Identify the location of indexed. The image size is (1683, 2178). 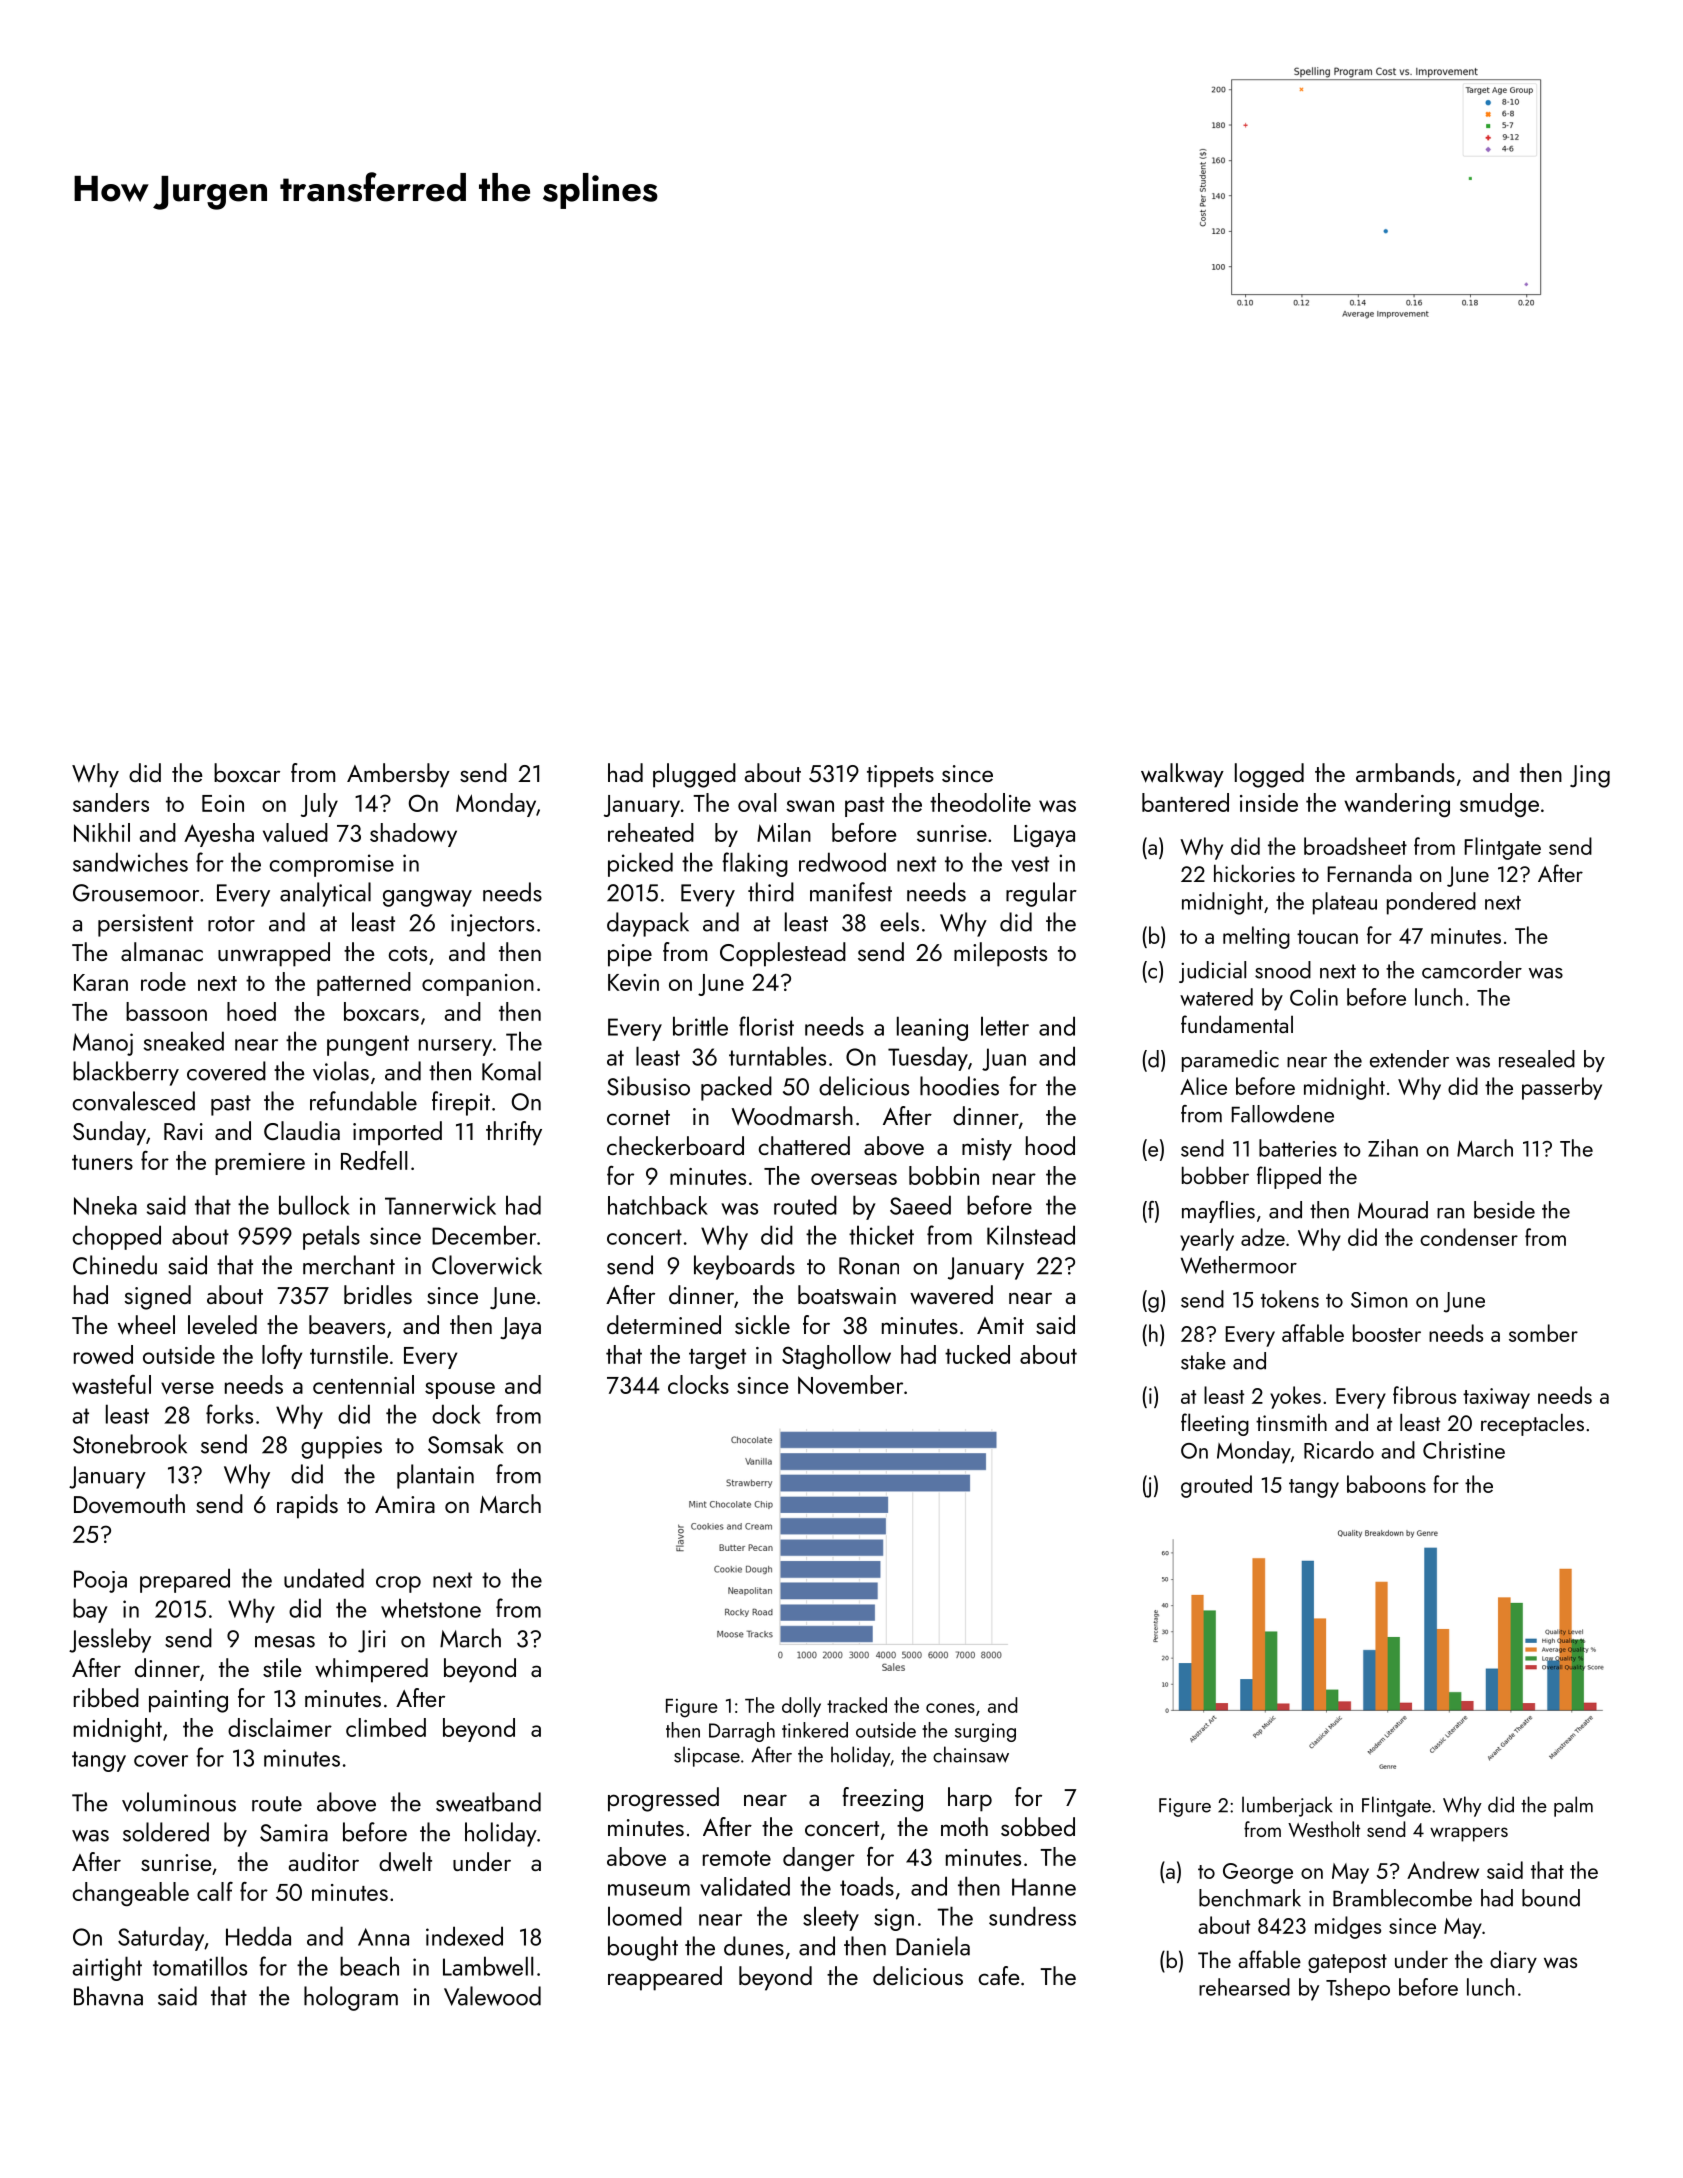
(464, 1936).
